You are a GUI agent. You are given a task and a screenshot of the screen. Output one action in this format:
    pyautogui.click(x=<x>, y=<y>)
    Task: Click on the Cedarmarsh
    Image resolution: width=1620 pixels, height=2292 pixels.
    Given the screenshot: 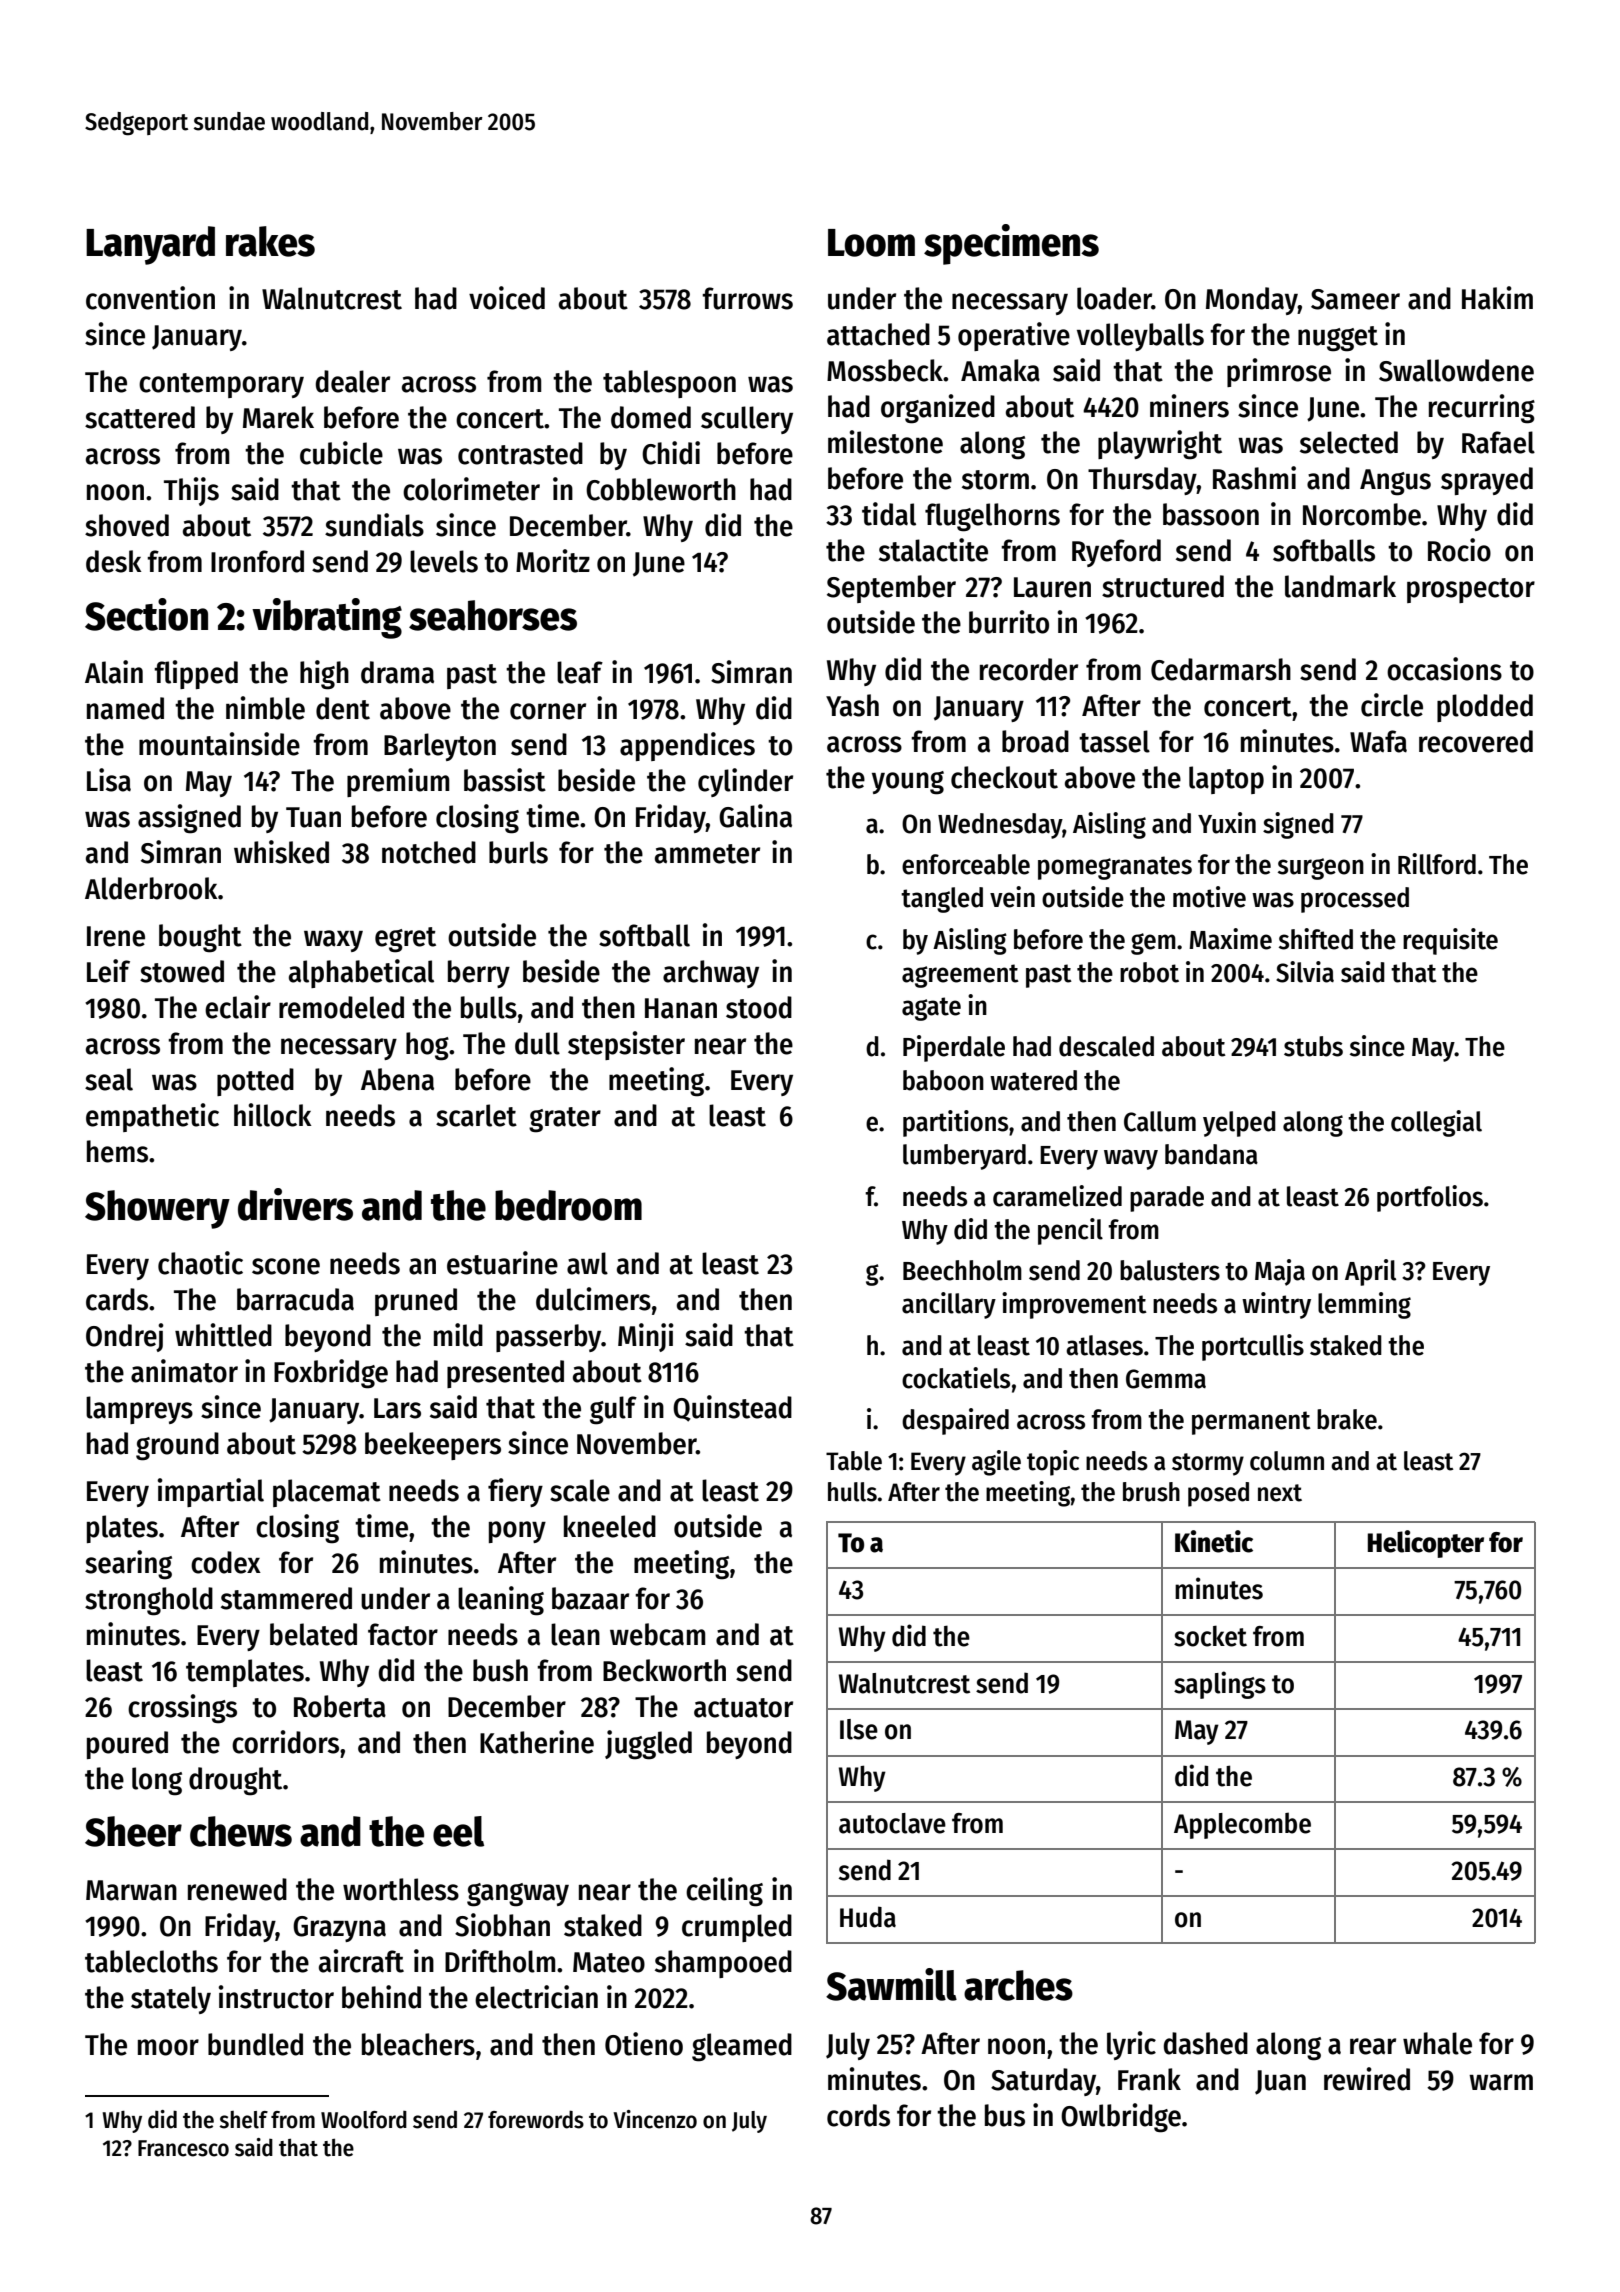 What is the action you would take?
    pyautogui.click(x=1221, y=669)
